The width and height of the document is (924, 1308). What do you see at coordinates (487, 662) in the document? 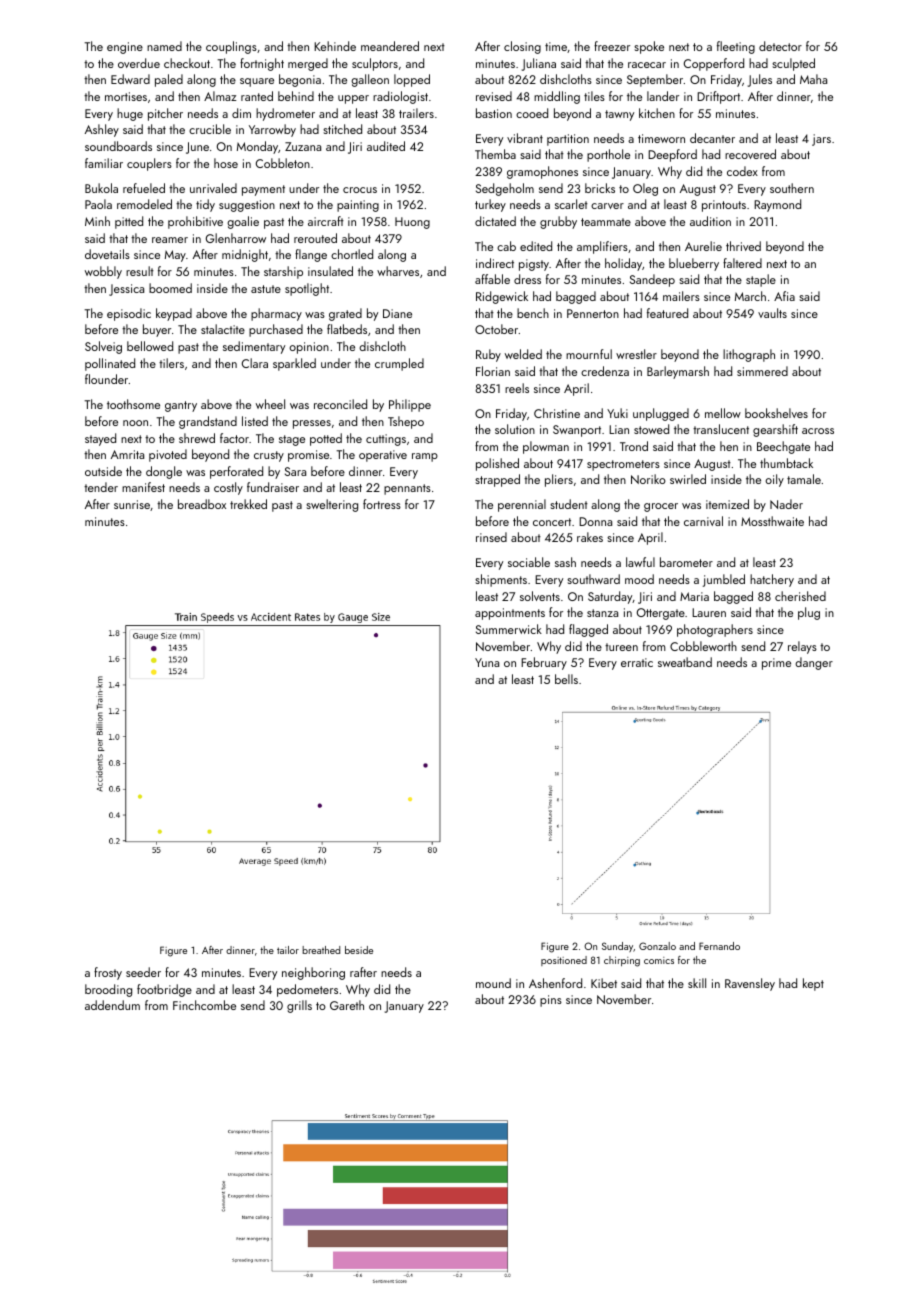
I see `Yuna` at bounding box center [487, 662].
